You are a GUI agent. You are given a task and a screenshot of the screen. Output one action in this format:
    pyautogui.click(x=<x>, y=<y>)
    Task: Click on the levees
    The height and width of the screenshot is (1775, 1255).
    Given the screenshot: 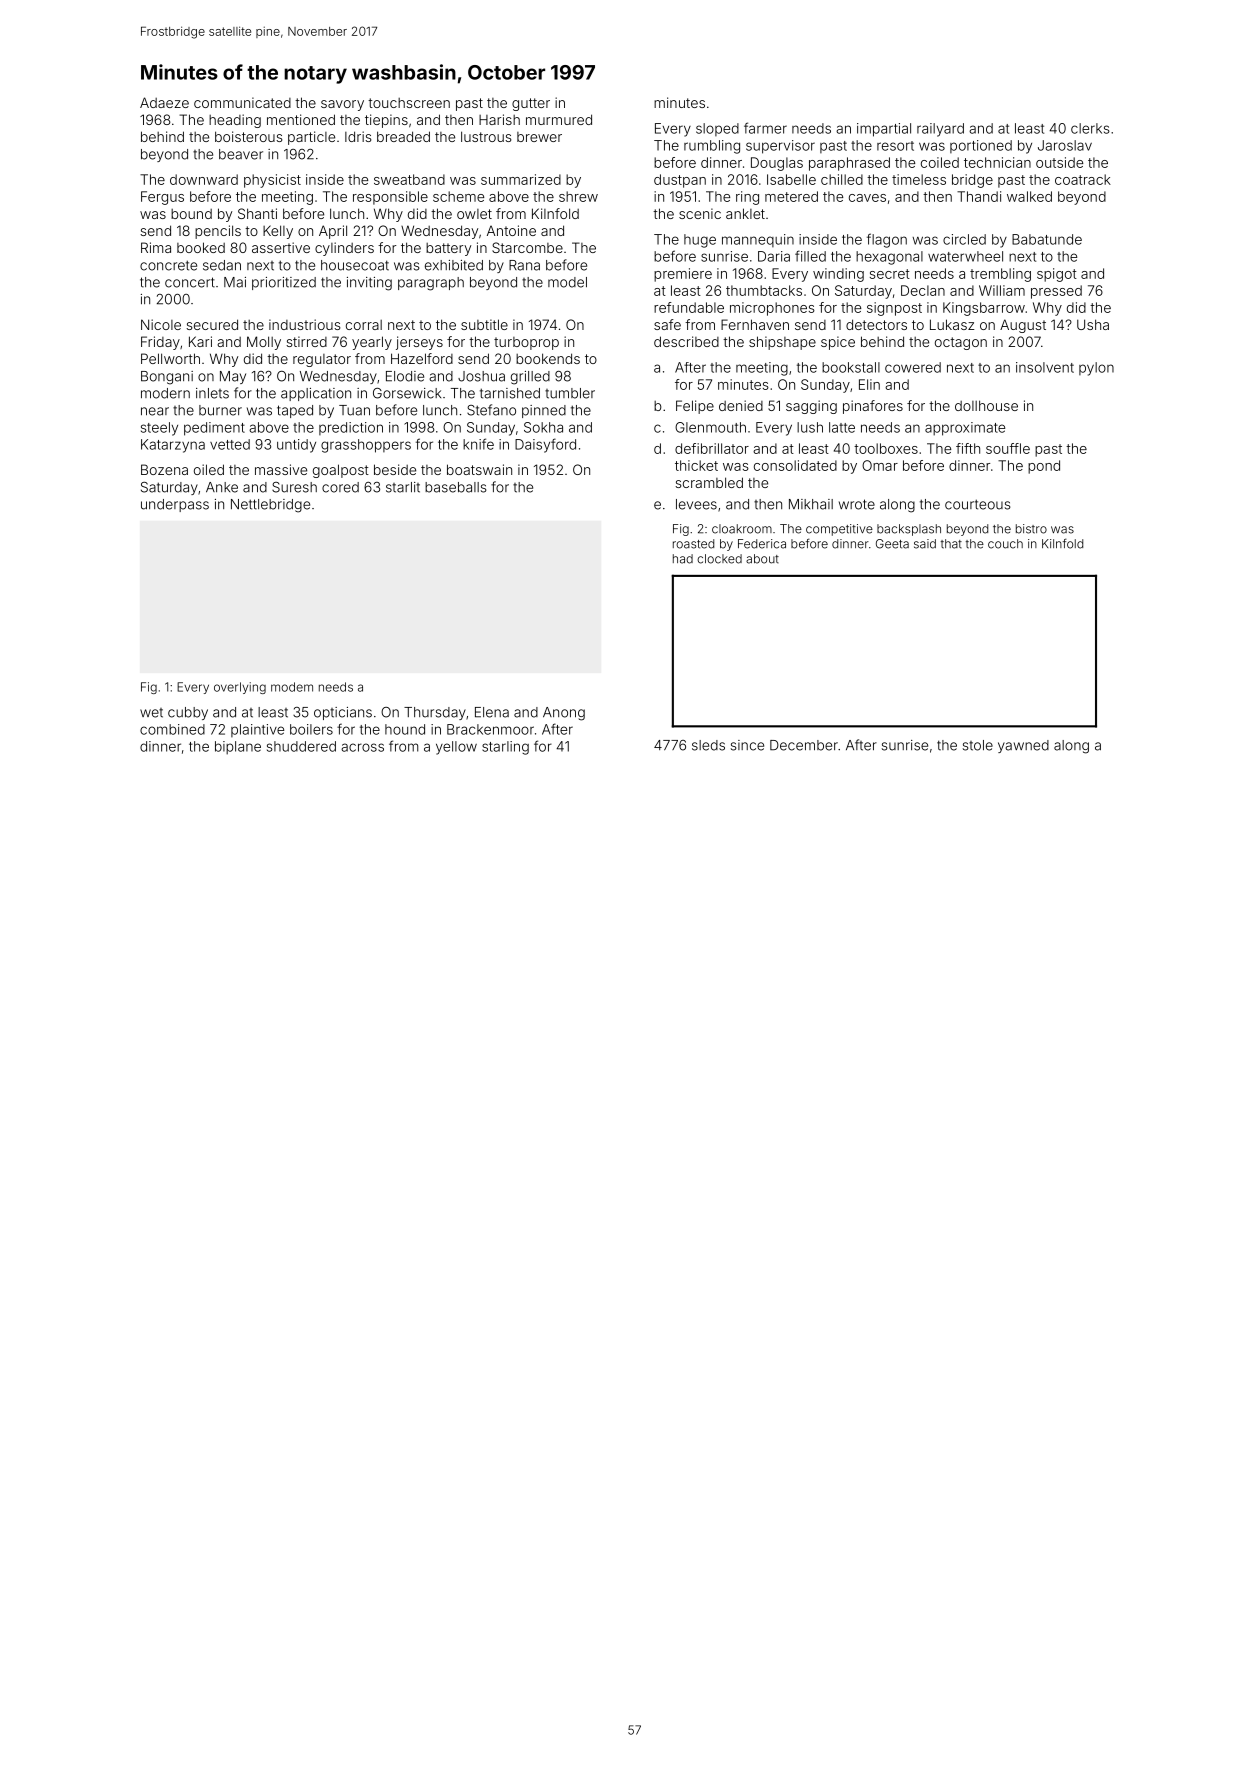 What is the action you would take?
    pyautogui.click(x=696, y=504)
